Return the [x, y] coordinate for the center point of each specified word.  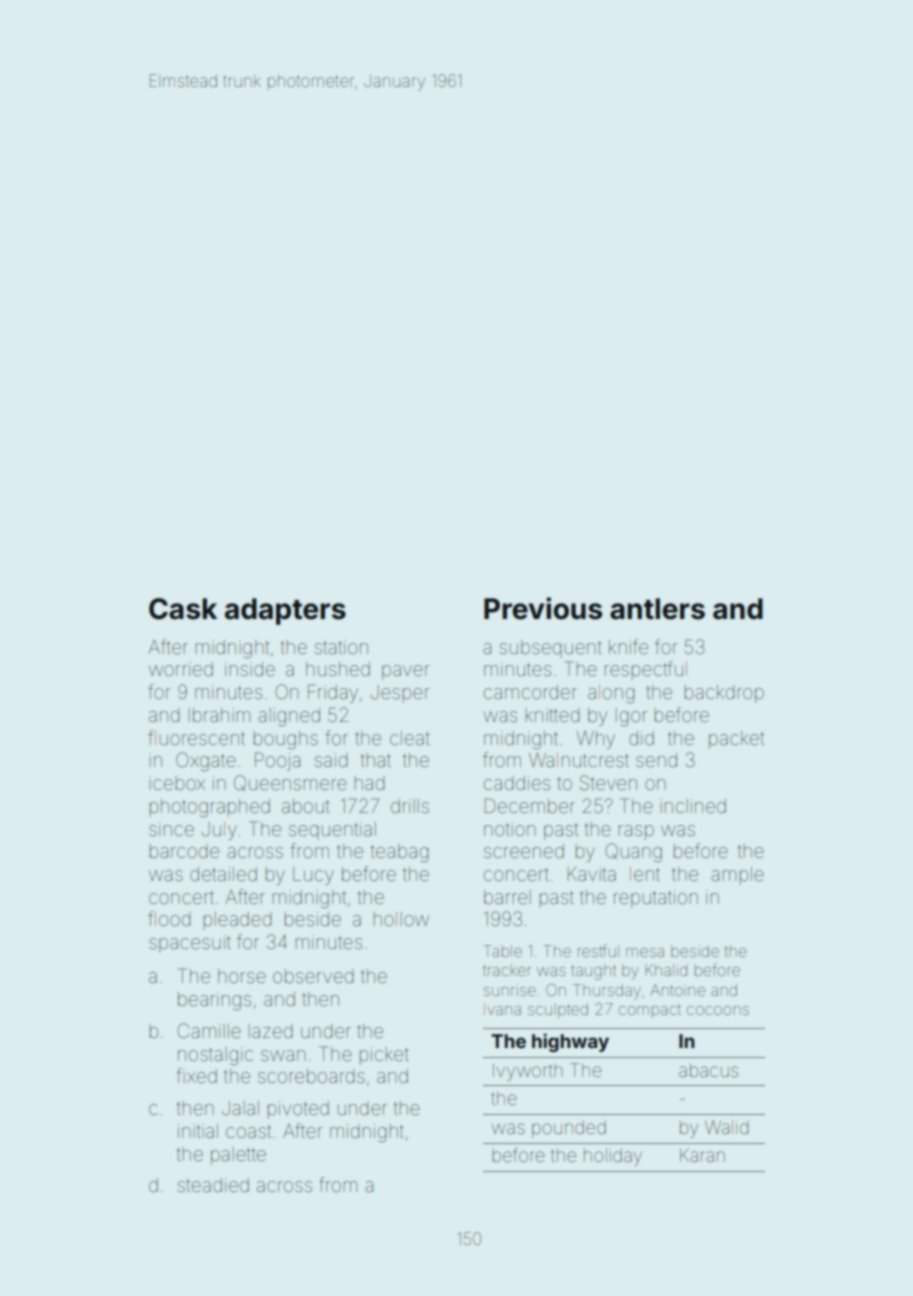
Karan [702, 1155]
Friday [333, 693]
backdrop [724, 694]
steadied [213, 1185]
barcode [184, 851]
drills [410, 806]
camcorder [530, 692]
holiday [613, 1157]
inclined [693, 806]
